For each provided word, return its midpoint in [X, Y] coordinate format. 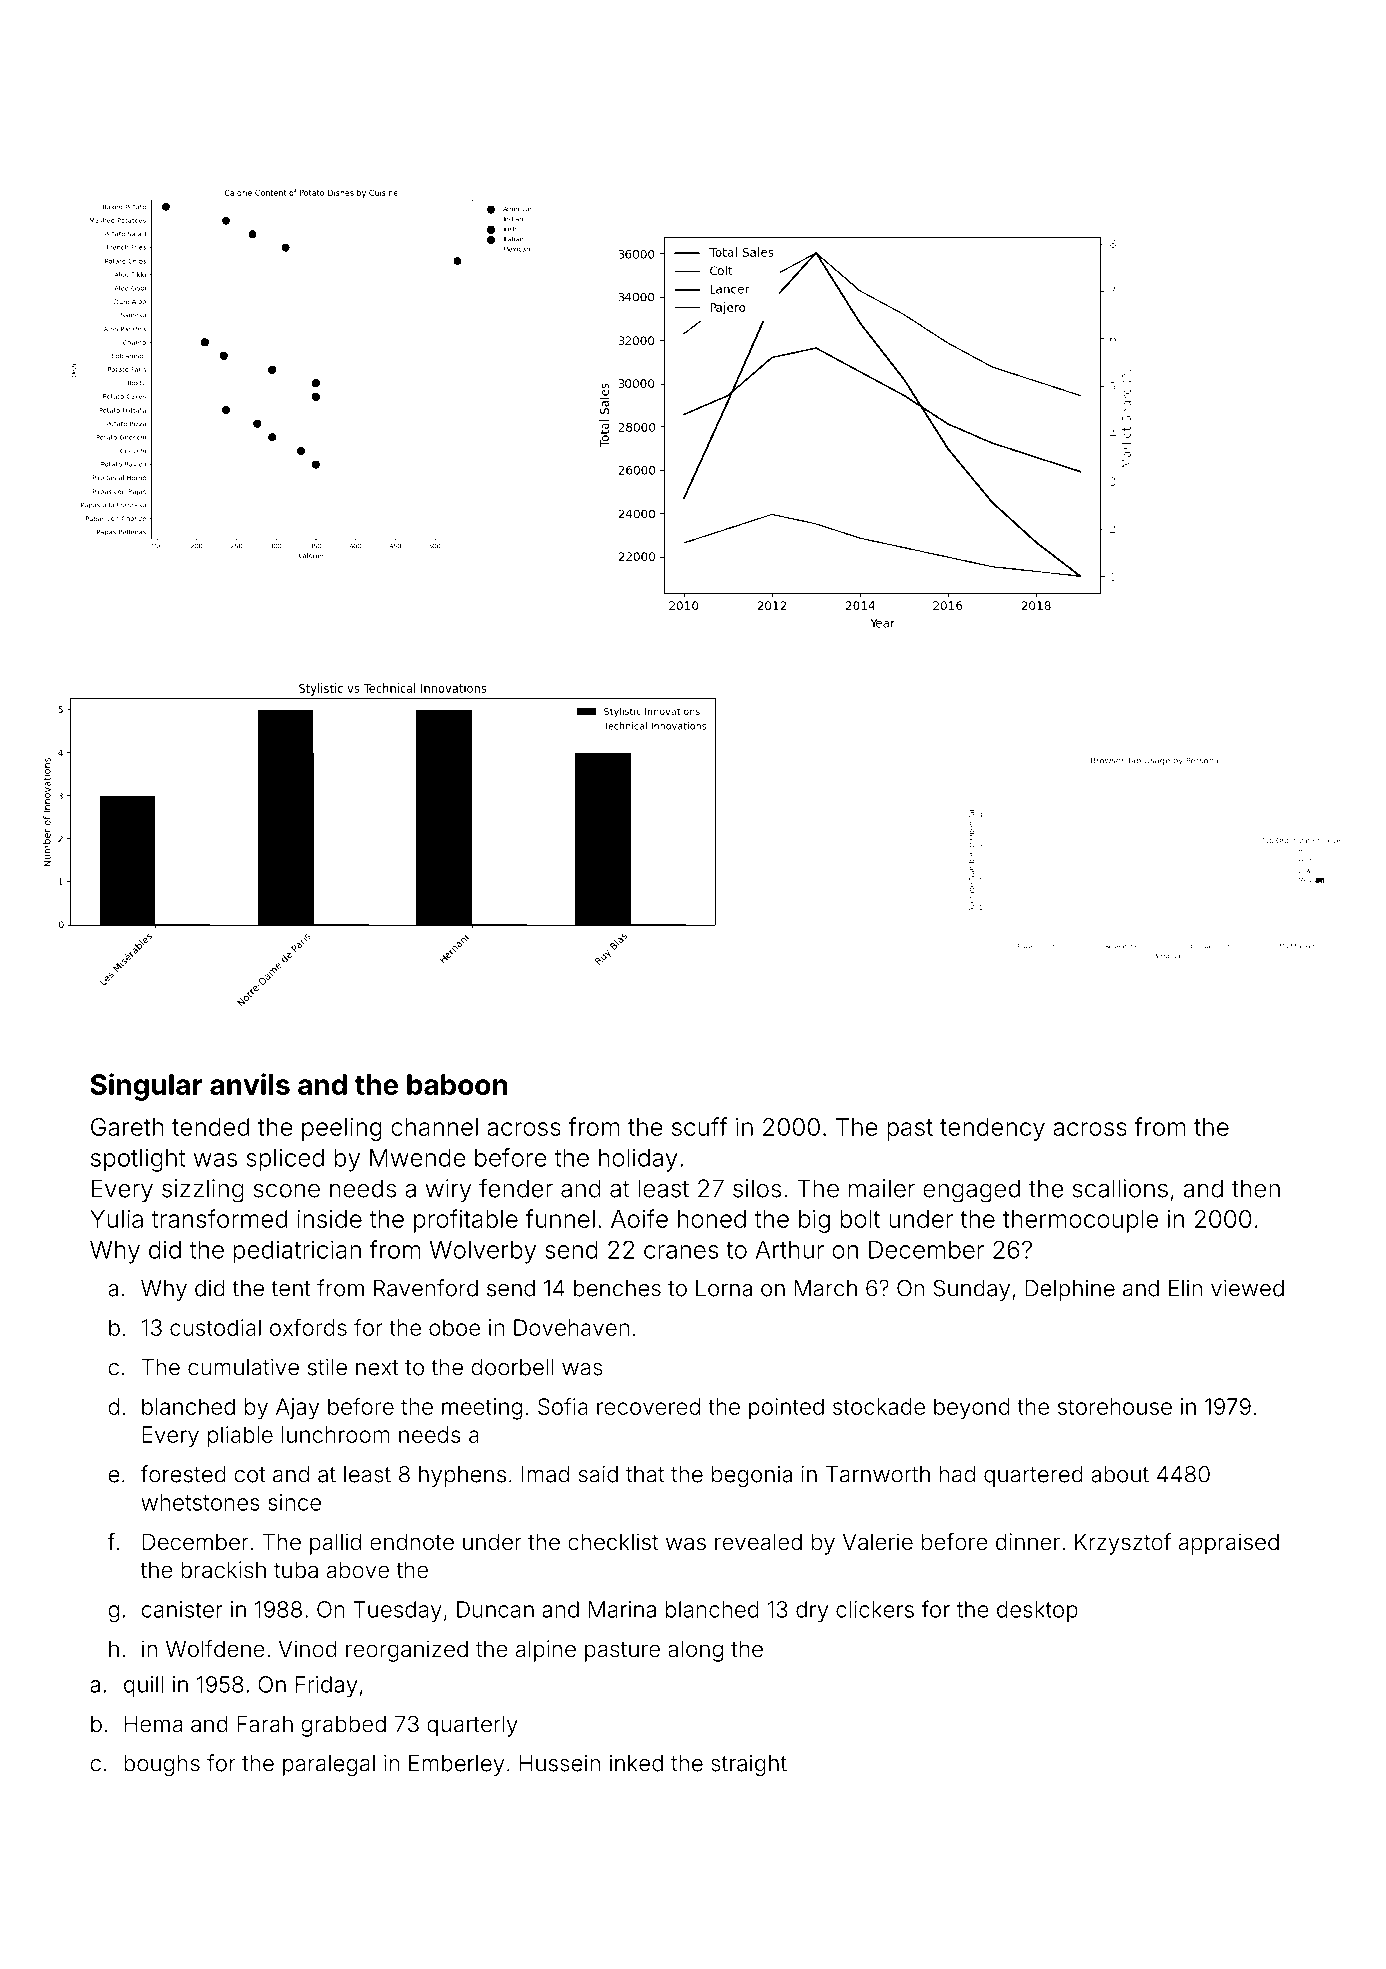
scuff [699, 1126]
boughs [162, 1765]
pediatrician [297, 1252]
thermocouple [1080, 1221]
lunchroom [336, 1434]
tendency [992, 1129]
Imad [545, 1474]
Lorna [724, 1288]
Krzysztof [1123, 1544]
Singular [147, 1087]
